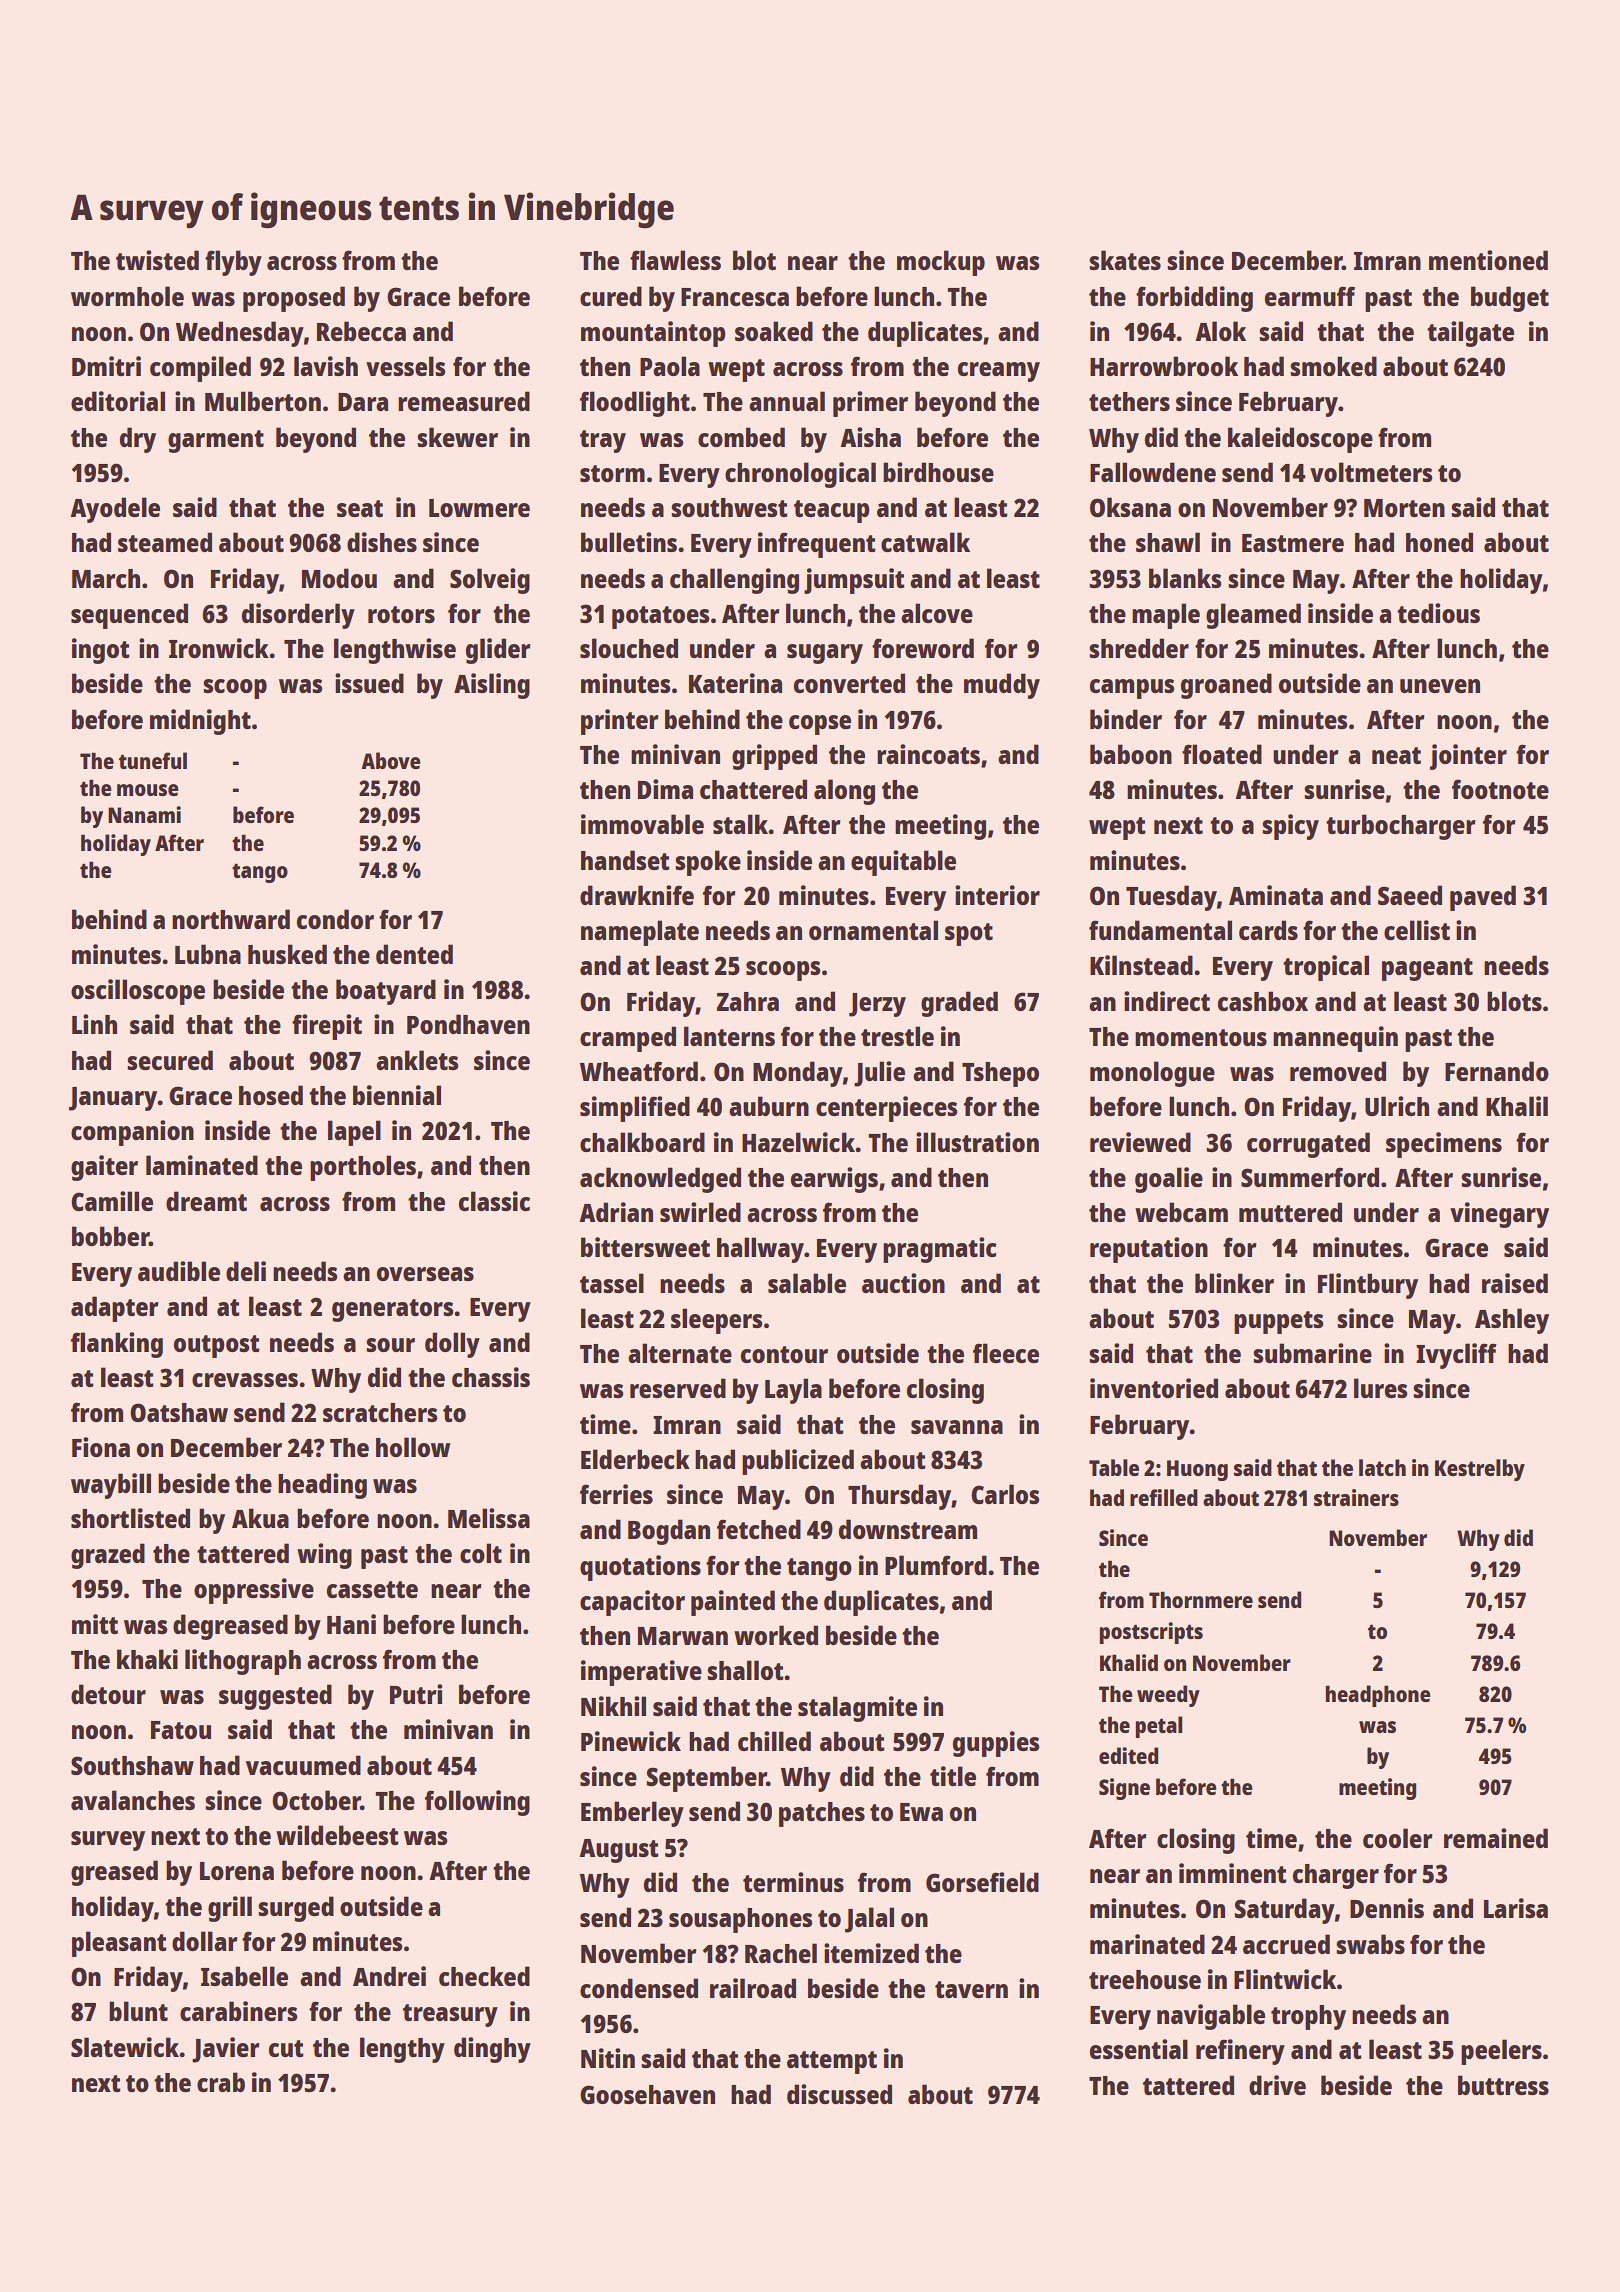 This screenshot has height=2292, width=1620. Describe the element at coordinates (1222, 754) in the screenshot. I see `floated` at that location.
